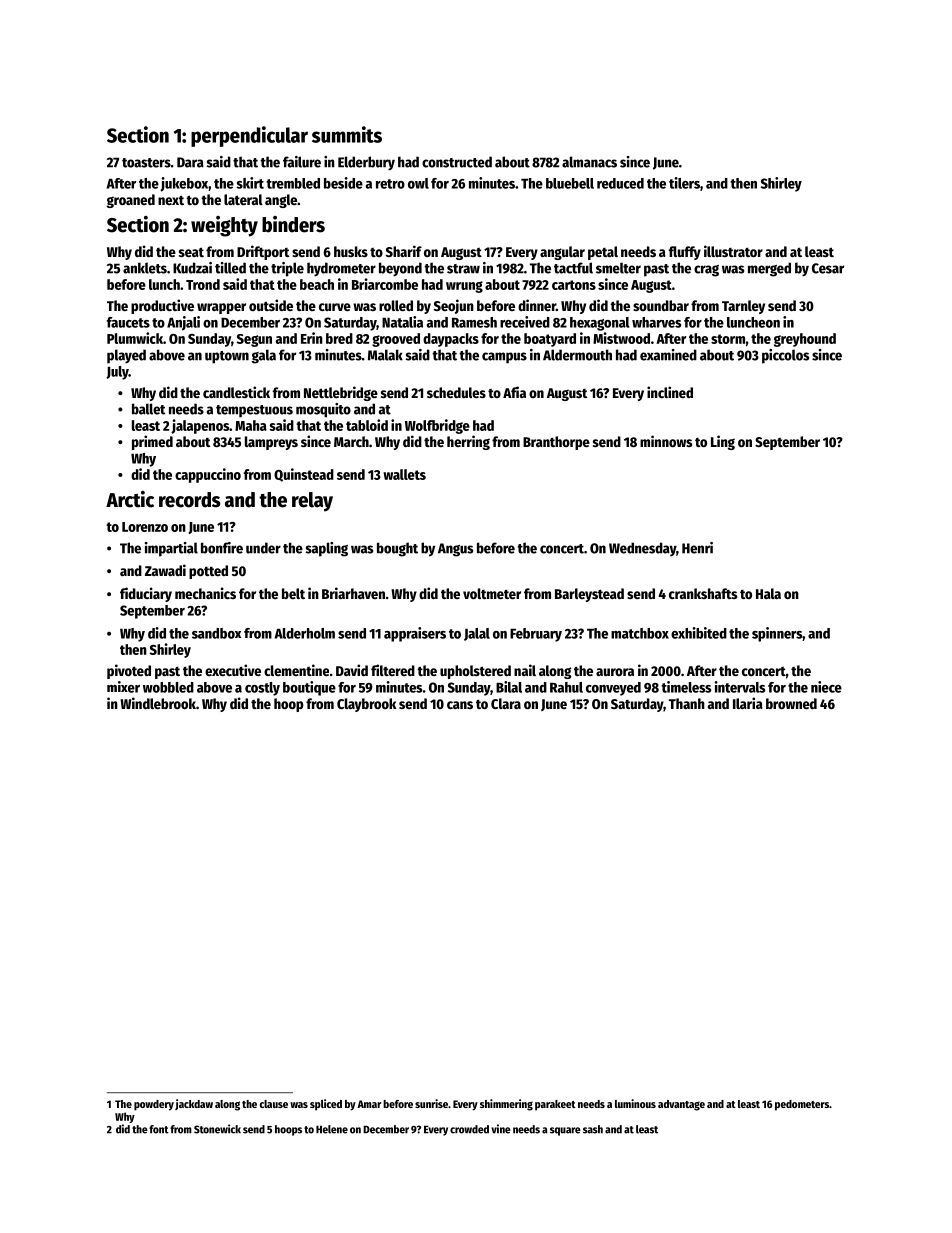 This screenshot has height=1233, width=952. Describe the element at coordinates (589, 595) in the screenshot. I see `Barleystead` at that location.
